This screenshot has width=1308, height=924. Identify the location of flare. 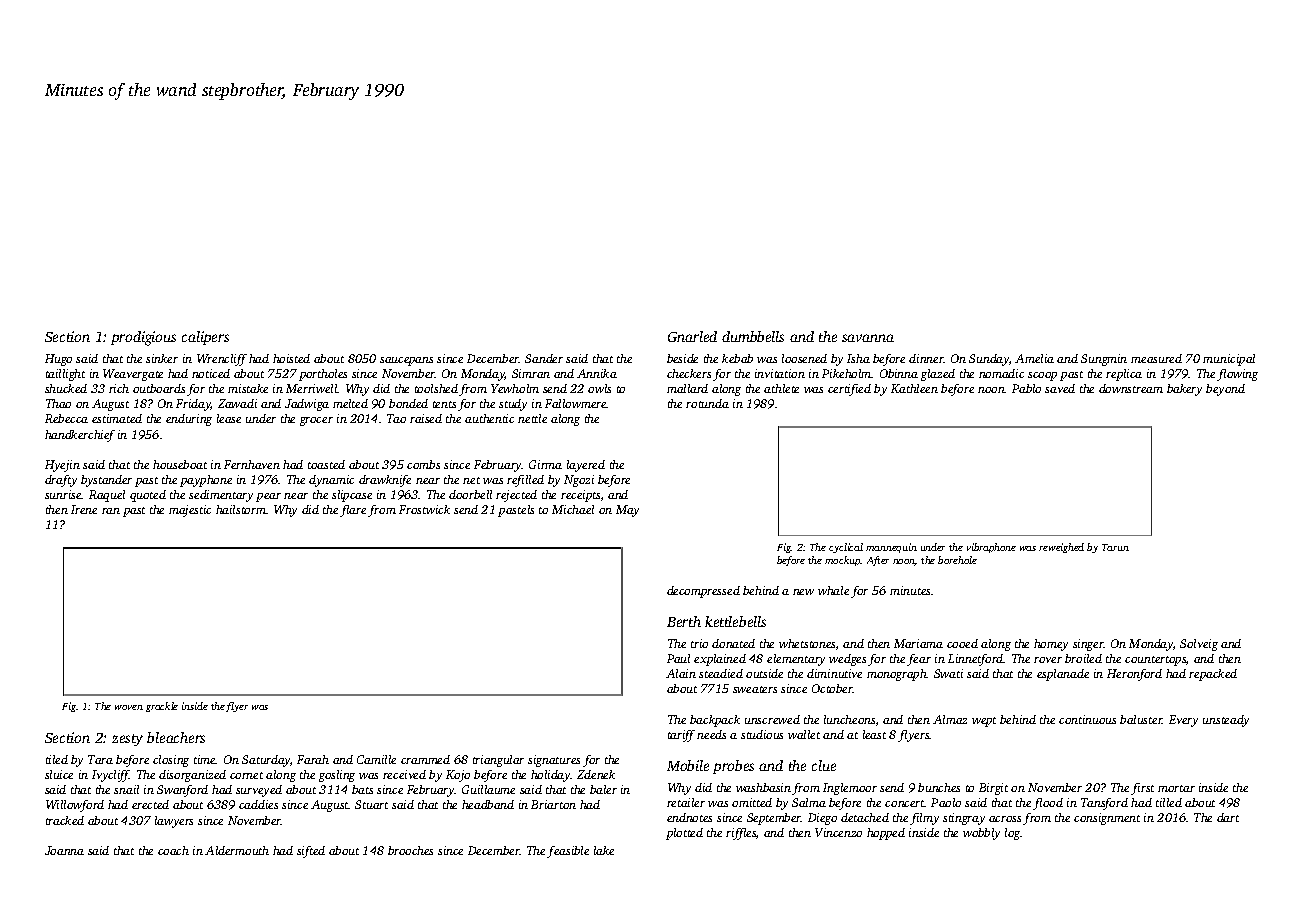
(353, 511).
